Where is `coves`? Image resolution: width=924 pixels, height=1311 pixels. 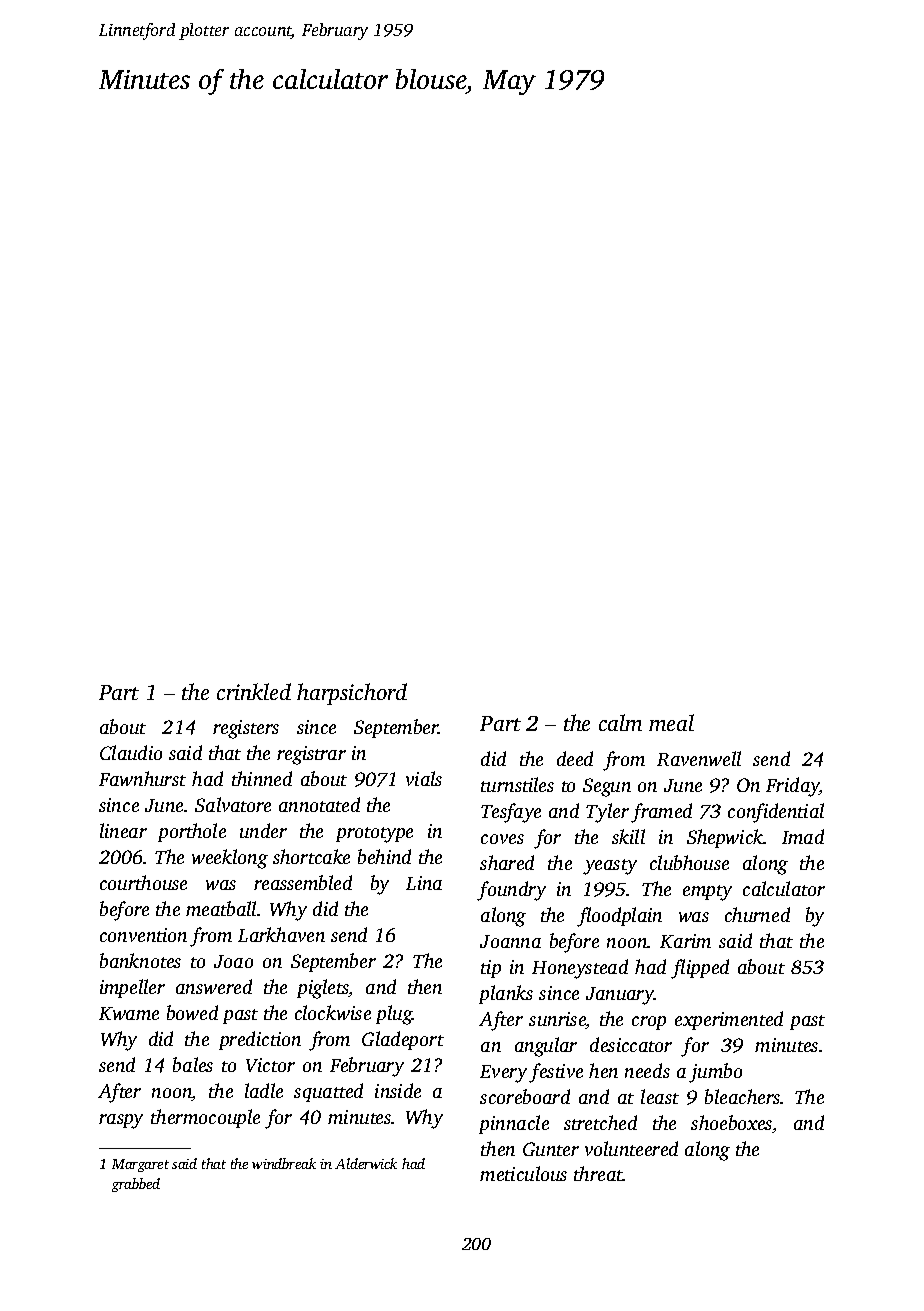
coves is located at coordinates (502, 839).
